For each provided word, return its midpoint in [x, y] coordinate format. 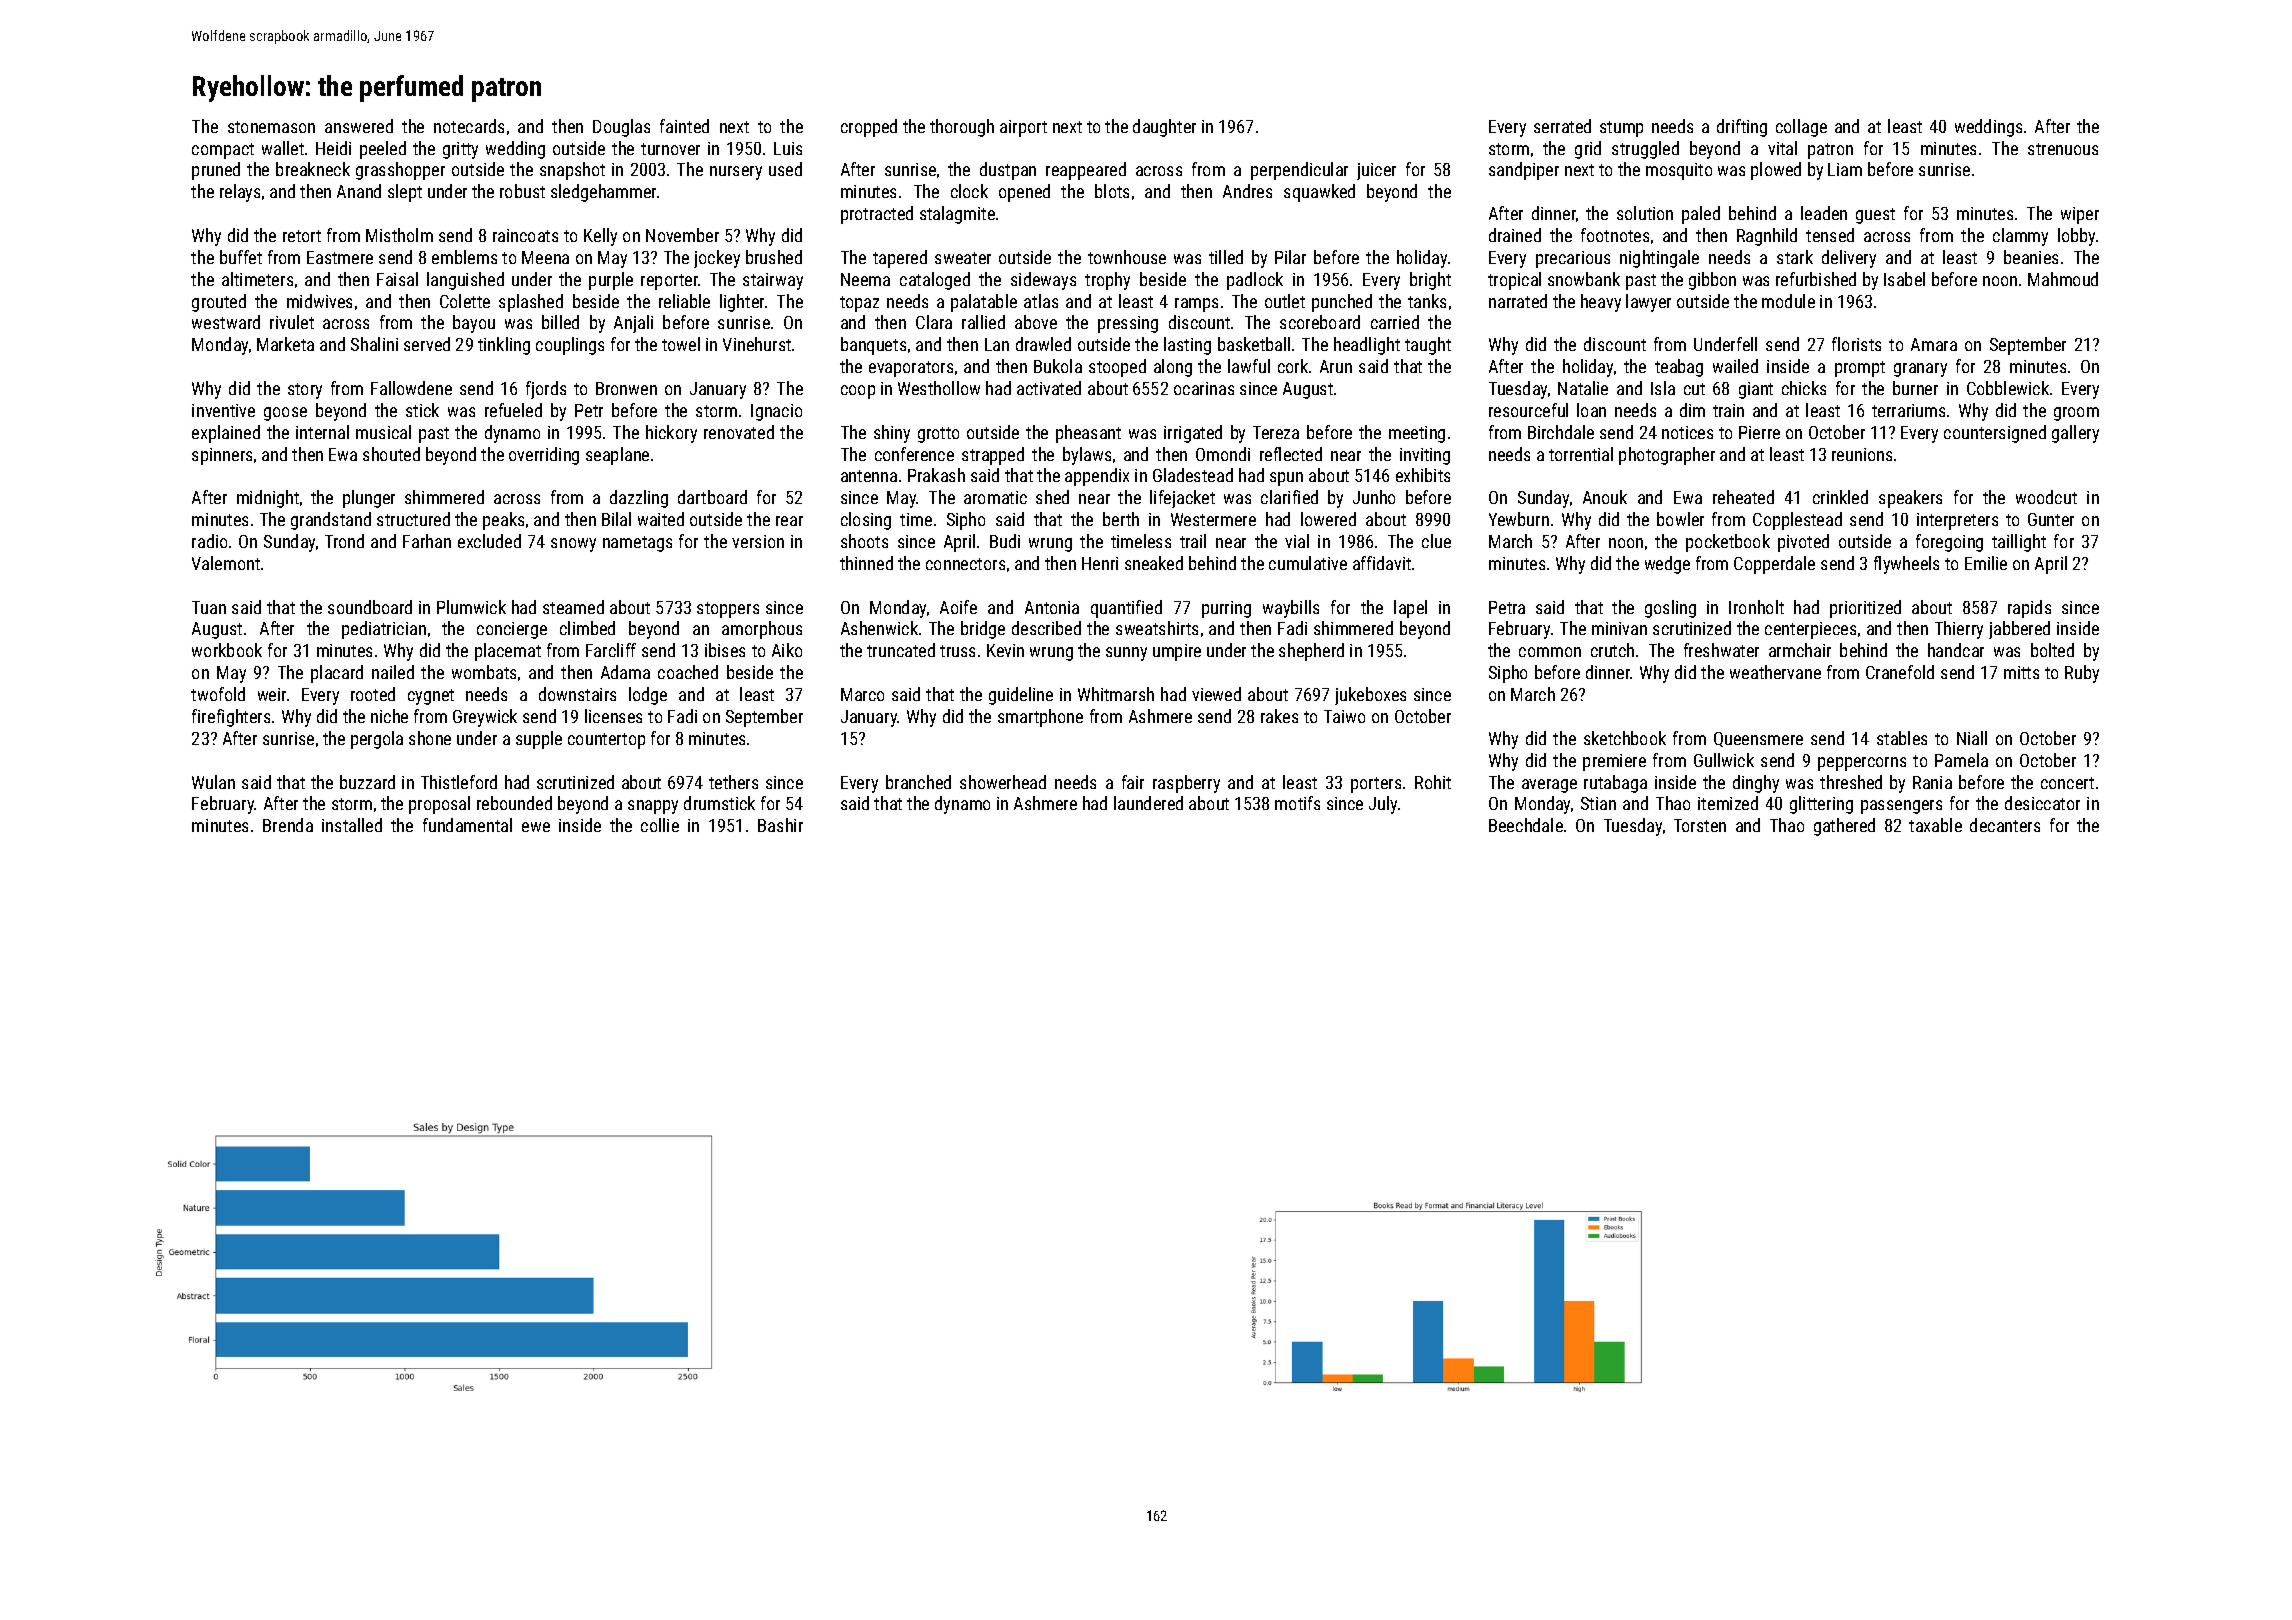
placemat [508, 652]
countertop [606, 741]
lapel [1410, 609]
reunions [1862, 454]
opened [1024, 193]
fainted [684, 126]
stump [1621, 129]
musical [383, 432]
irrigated [1193, 434]
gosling [1670, 609]
